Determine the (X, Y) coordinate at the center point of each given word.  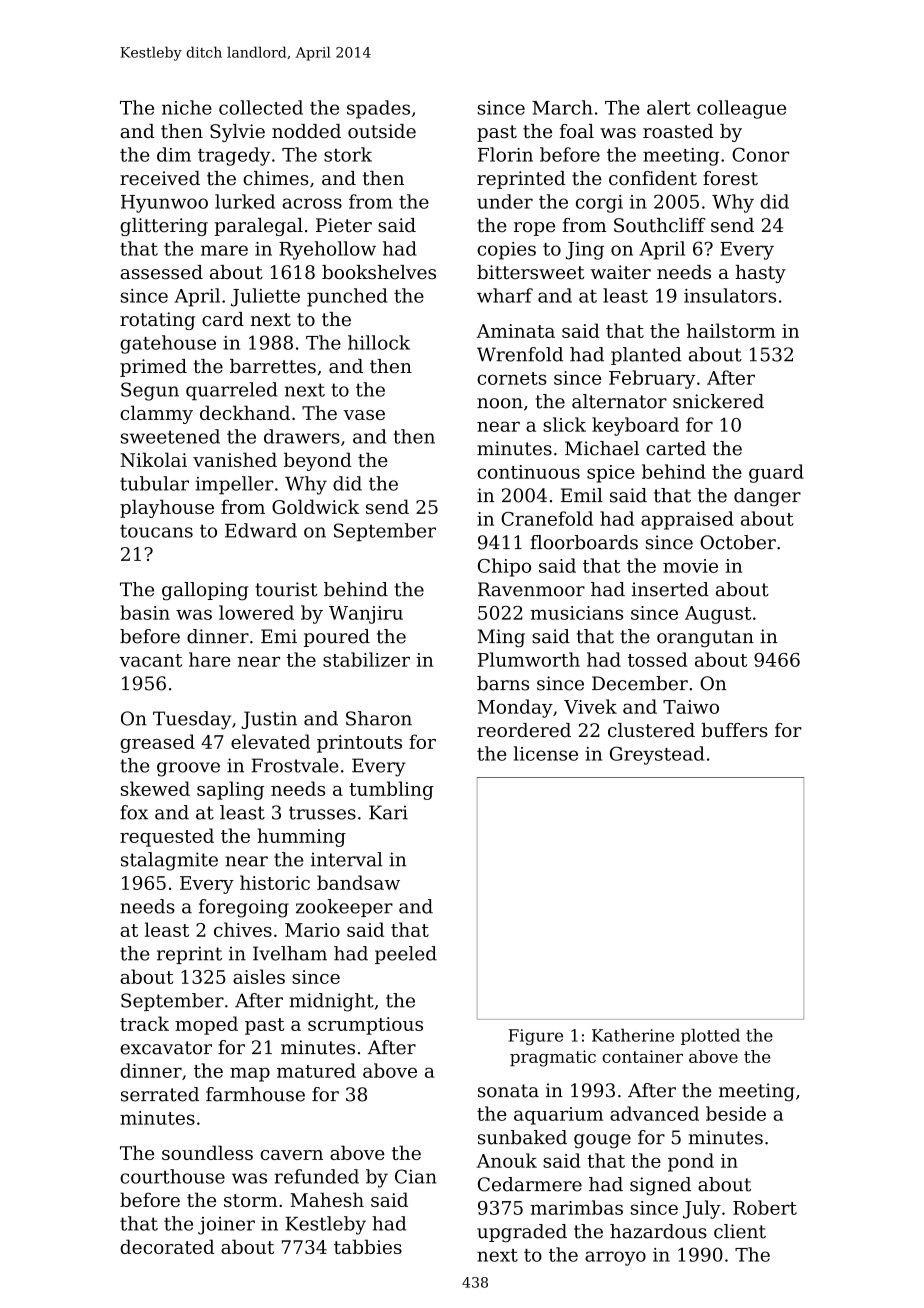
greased (157, 743)
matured (316, 1070)
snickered (718, 401)
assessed (161, 272)
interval (347, 859)
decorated (167, 1246)
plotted (710, 1036)
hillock (379, 342)
